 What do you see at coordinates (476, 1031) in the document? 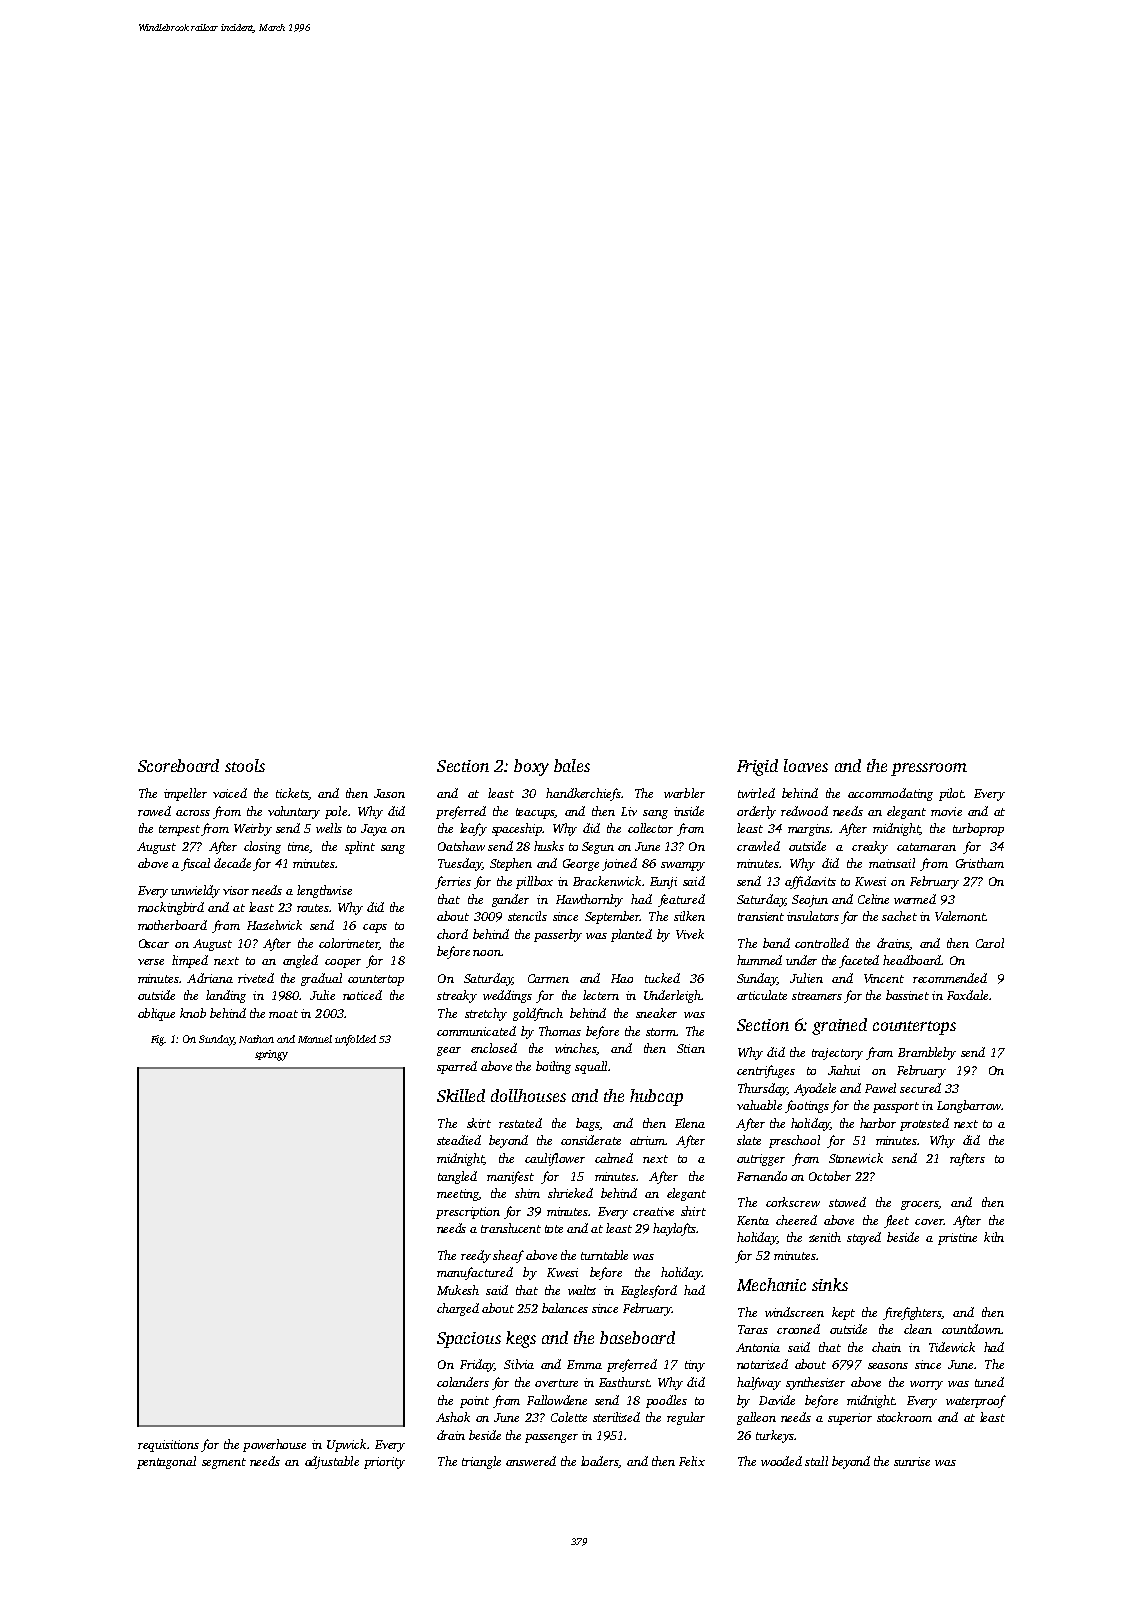
I see `communicated` at bounding box center [476, 1031].
